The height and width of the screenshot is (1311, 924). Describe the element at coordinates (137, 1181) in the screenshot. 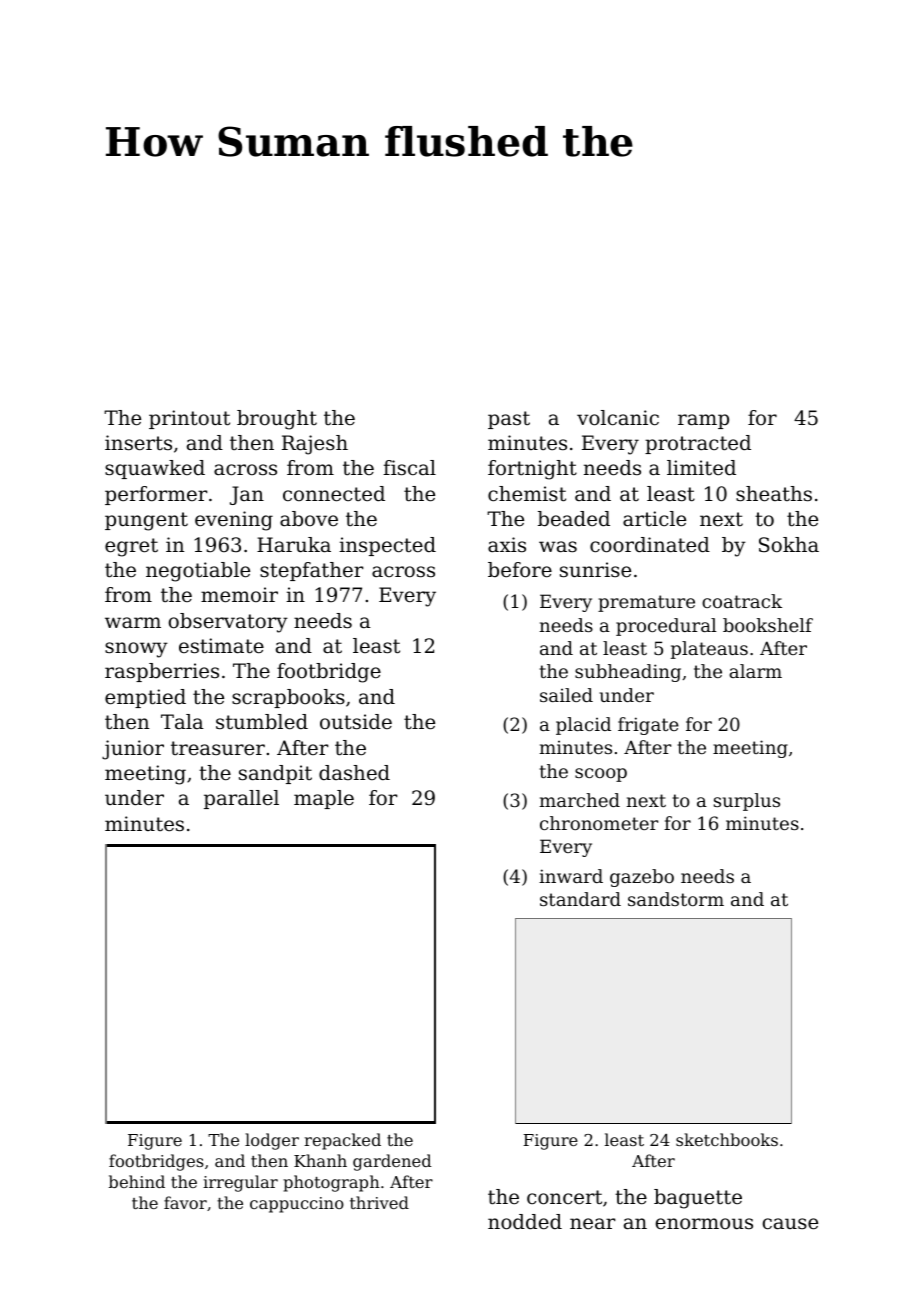

I see `behind` at that location.
